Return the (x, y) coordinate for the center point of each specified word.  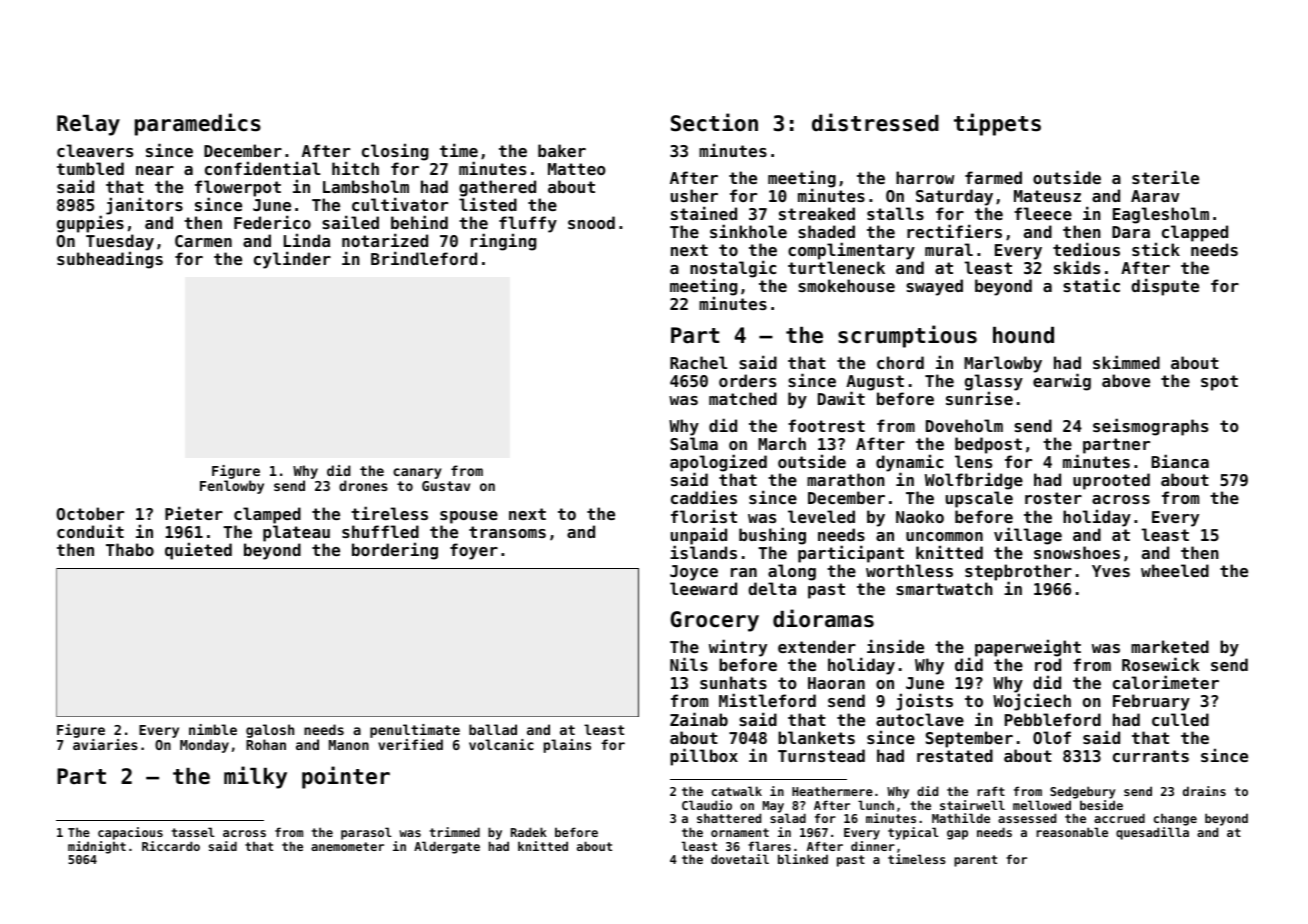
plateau (296, 533)
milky (255, 777)
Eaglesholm (1161, 215)
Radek (529, 832)
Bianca (1180, 461)
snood (591, 222)
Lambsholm (366, 186)
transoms (507, 532)
